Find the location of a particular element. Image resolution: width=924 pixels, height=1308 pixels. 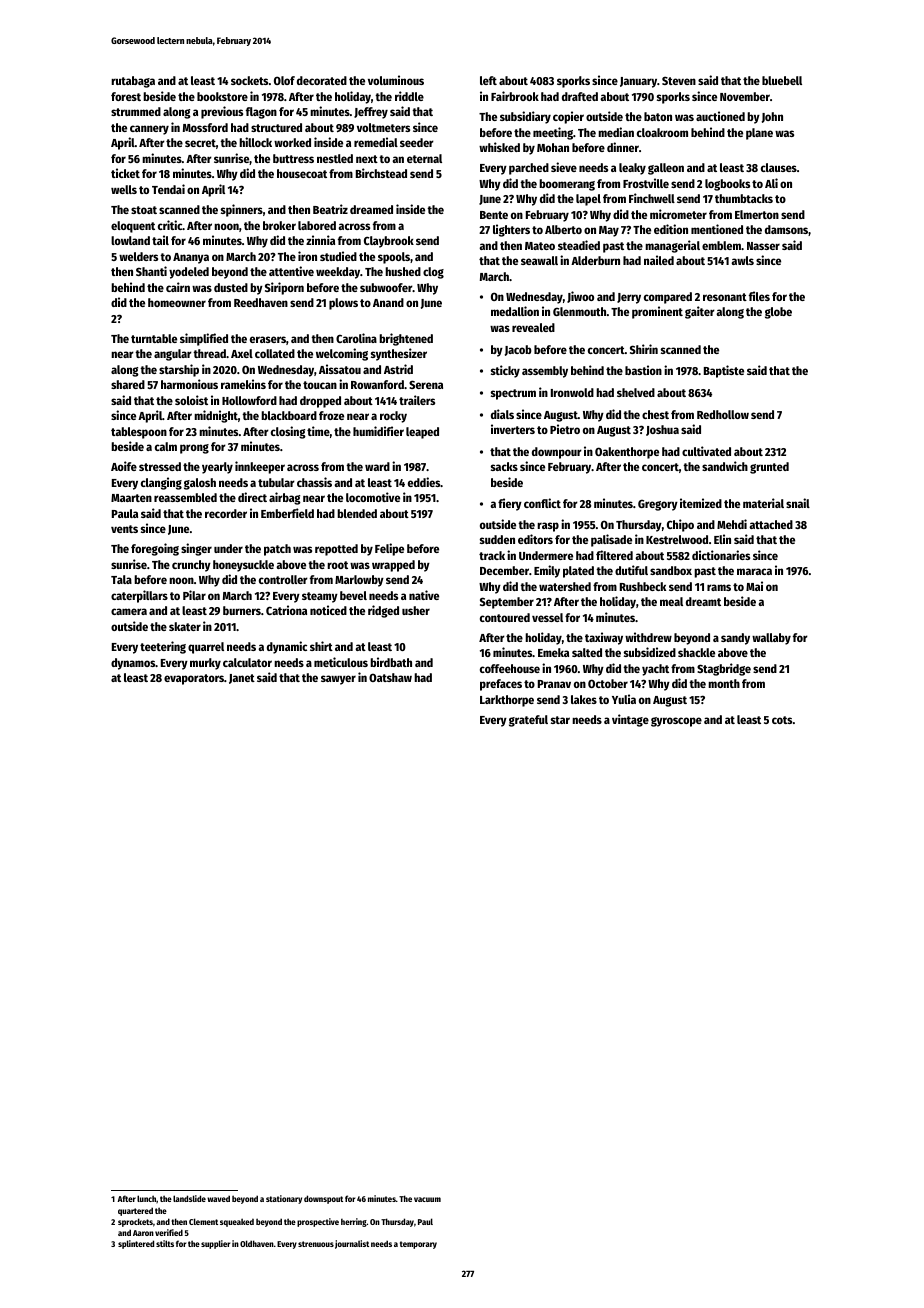

evaporators is located at coordinates (194, 679).
